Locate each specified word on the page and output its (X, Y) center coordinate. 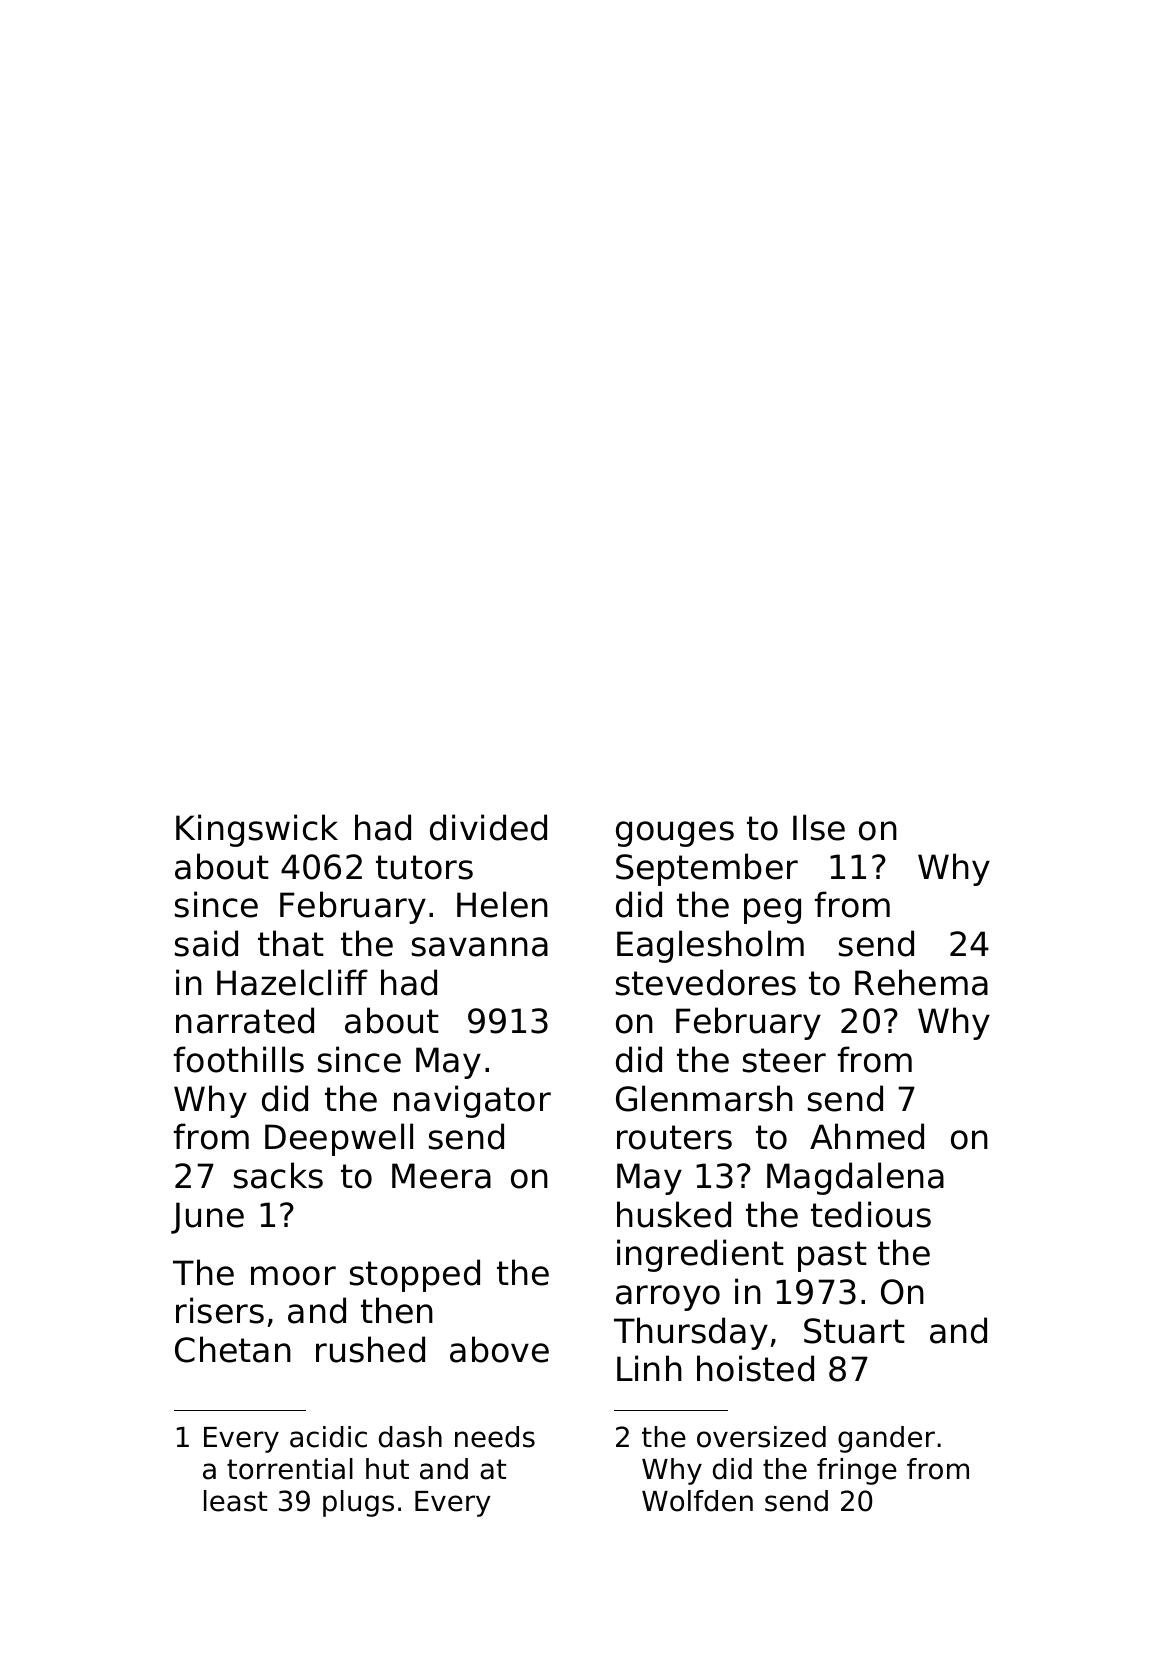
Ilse (819, 827)
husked (674, 1214)
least (235, 1501)
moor (293, 1276)
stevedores (706, 982)
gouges (675, 834)
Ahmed (867, 1136)
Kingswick (257, 830)
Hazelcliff (292, 982)
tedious (871, 1214)
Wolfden (697, 1501)
